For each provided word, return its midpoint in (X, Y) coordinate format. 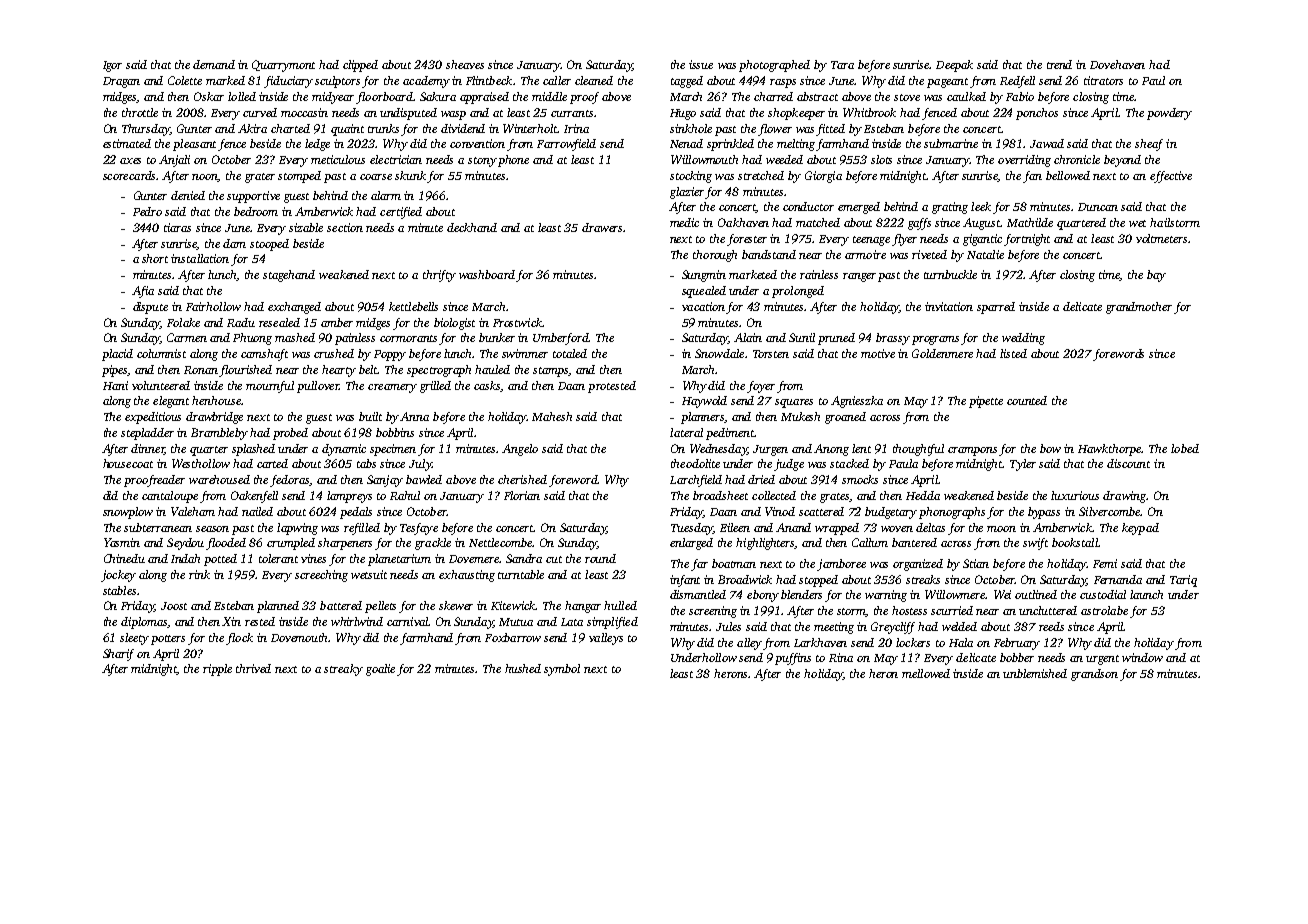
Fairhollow (213, 306)
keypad (1140, 529)
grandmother (1139, 308)
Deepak (954, 66)
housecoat (128, 463)
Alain (748, 337)
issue (701, 64)
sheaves (465, 64)
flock (239, 639)
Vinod (780, 511)
